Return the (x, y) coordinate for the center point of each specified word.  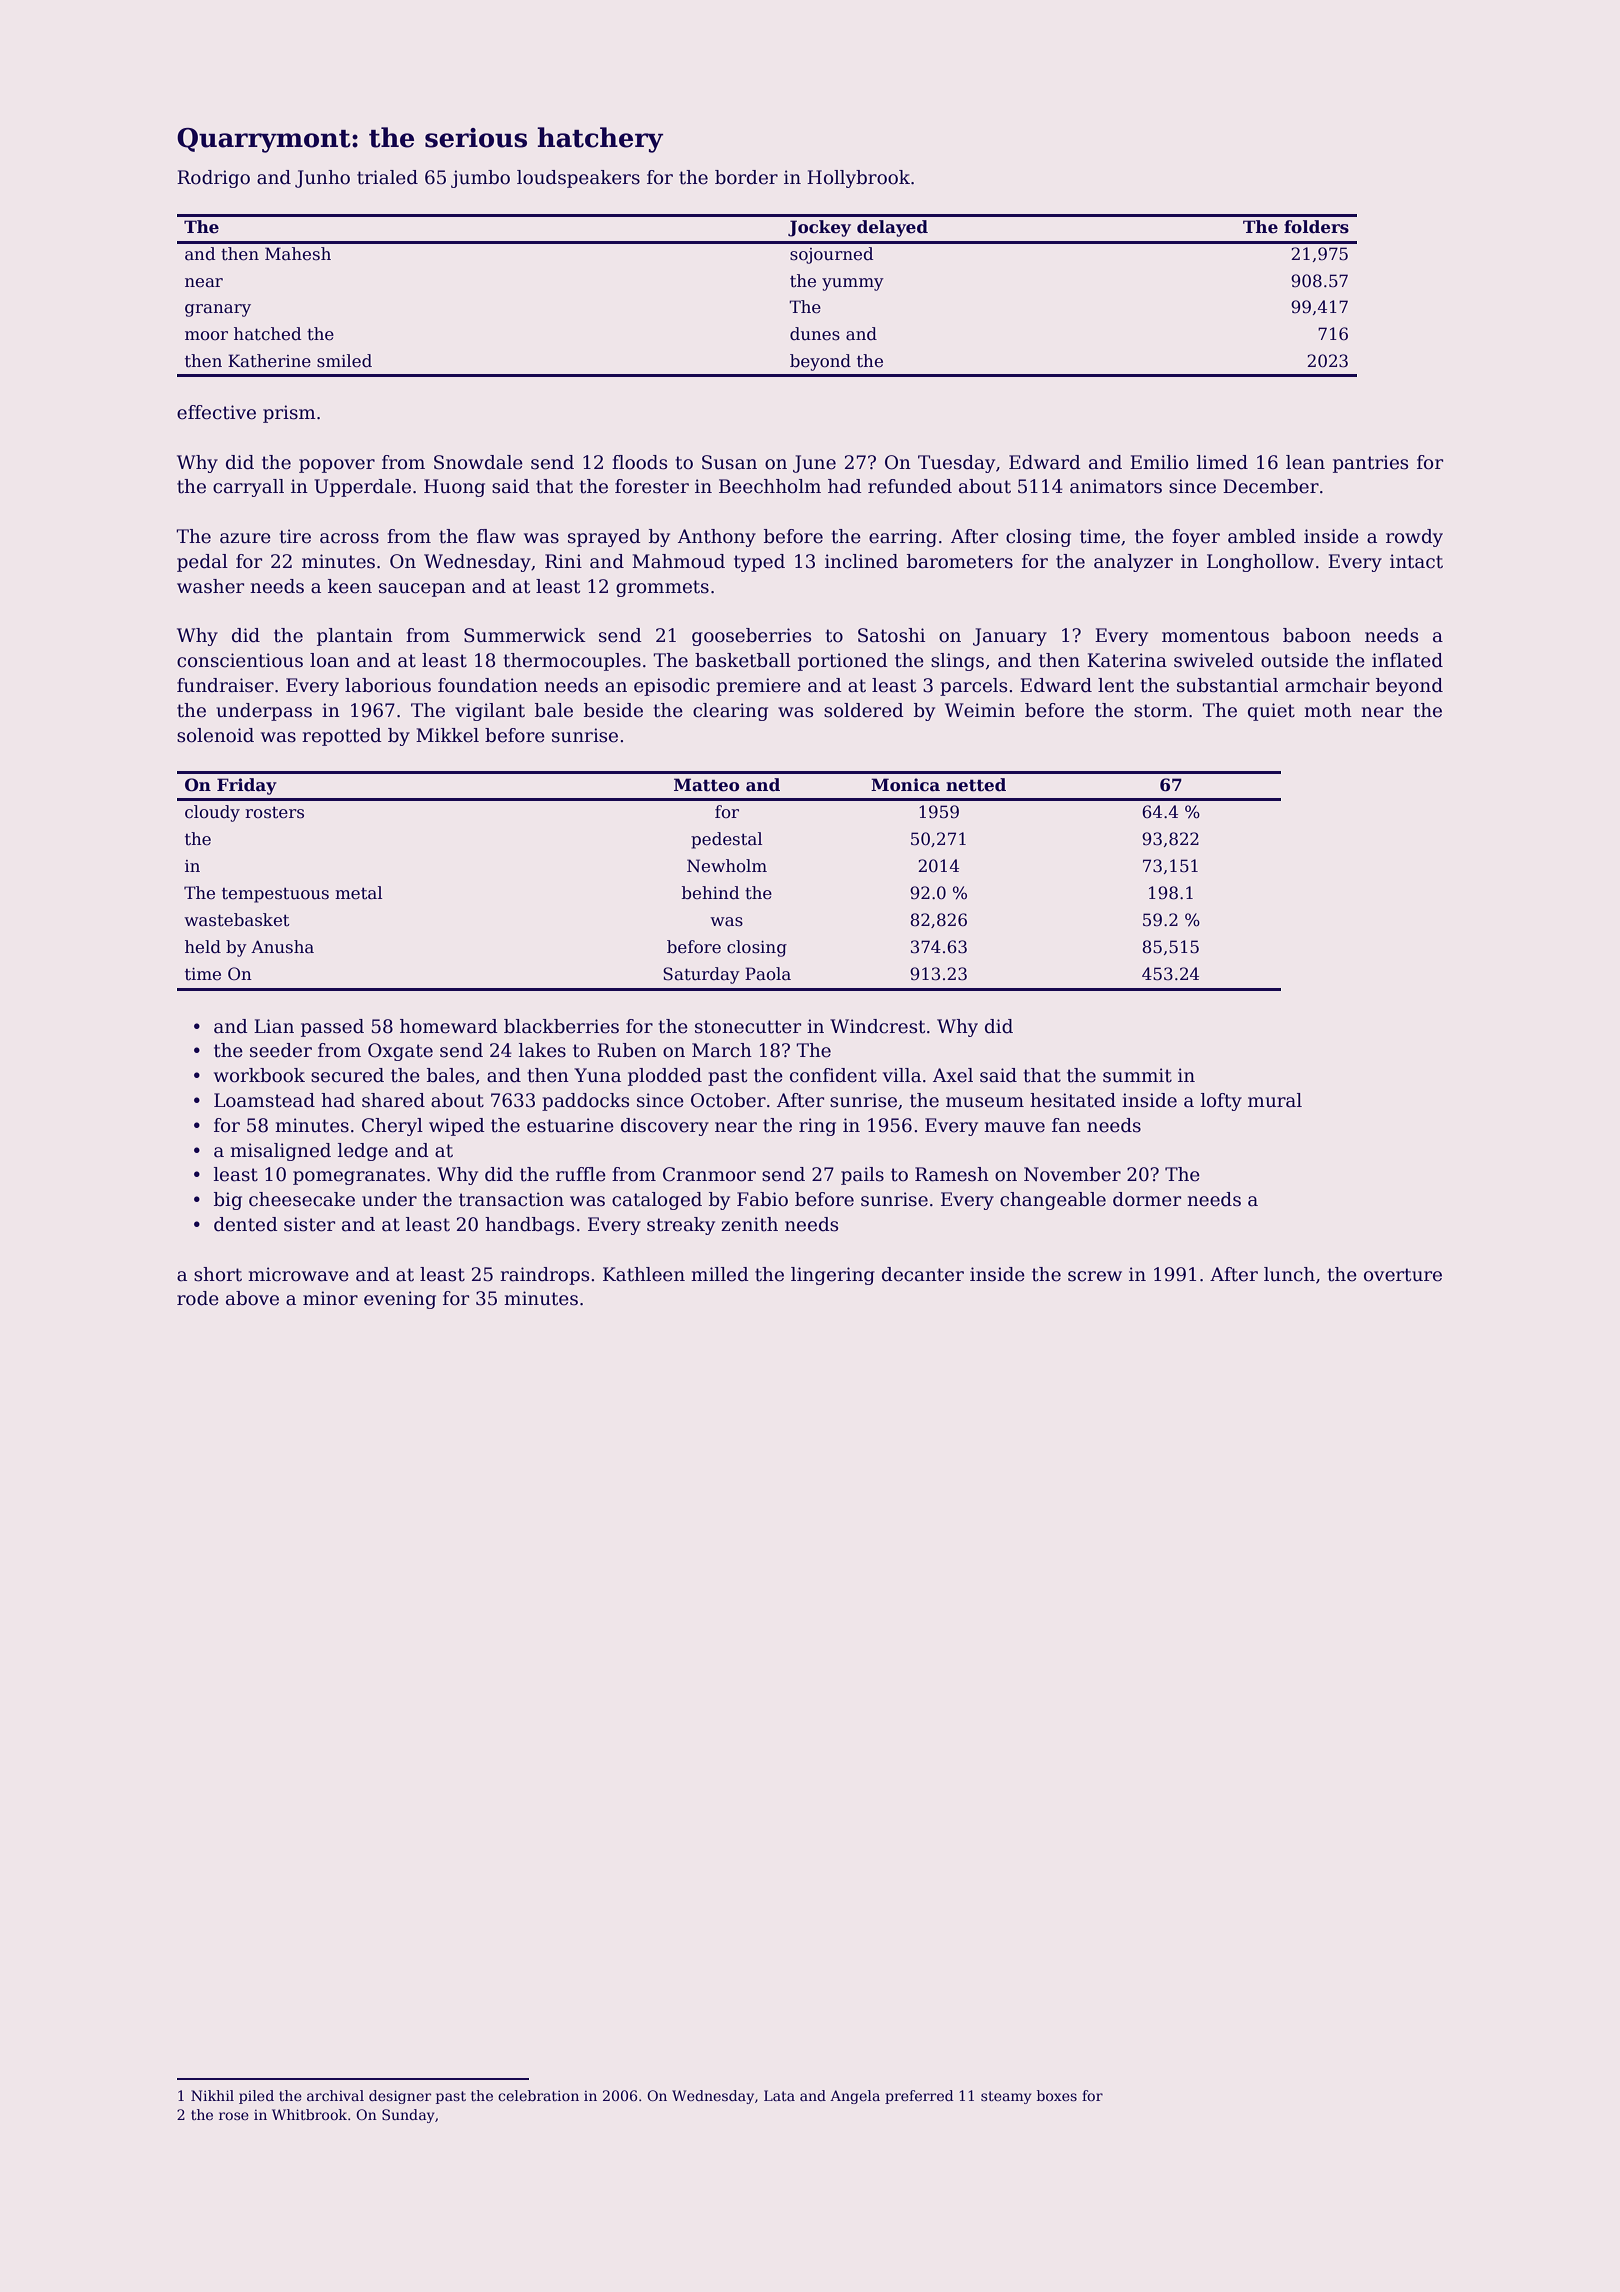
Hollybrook (858, 179)
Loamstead (264, 1100)
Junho (322, 179)
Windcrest (877, 1026)
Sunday (408, 2116)
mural (1275, 1100)
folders (1316, 227)
